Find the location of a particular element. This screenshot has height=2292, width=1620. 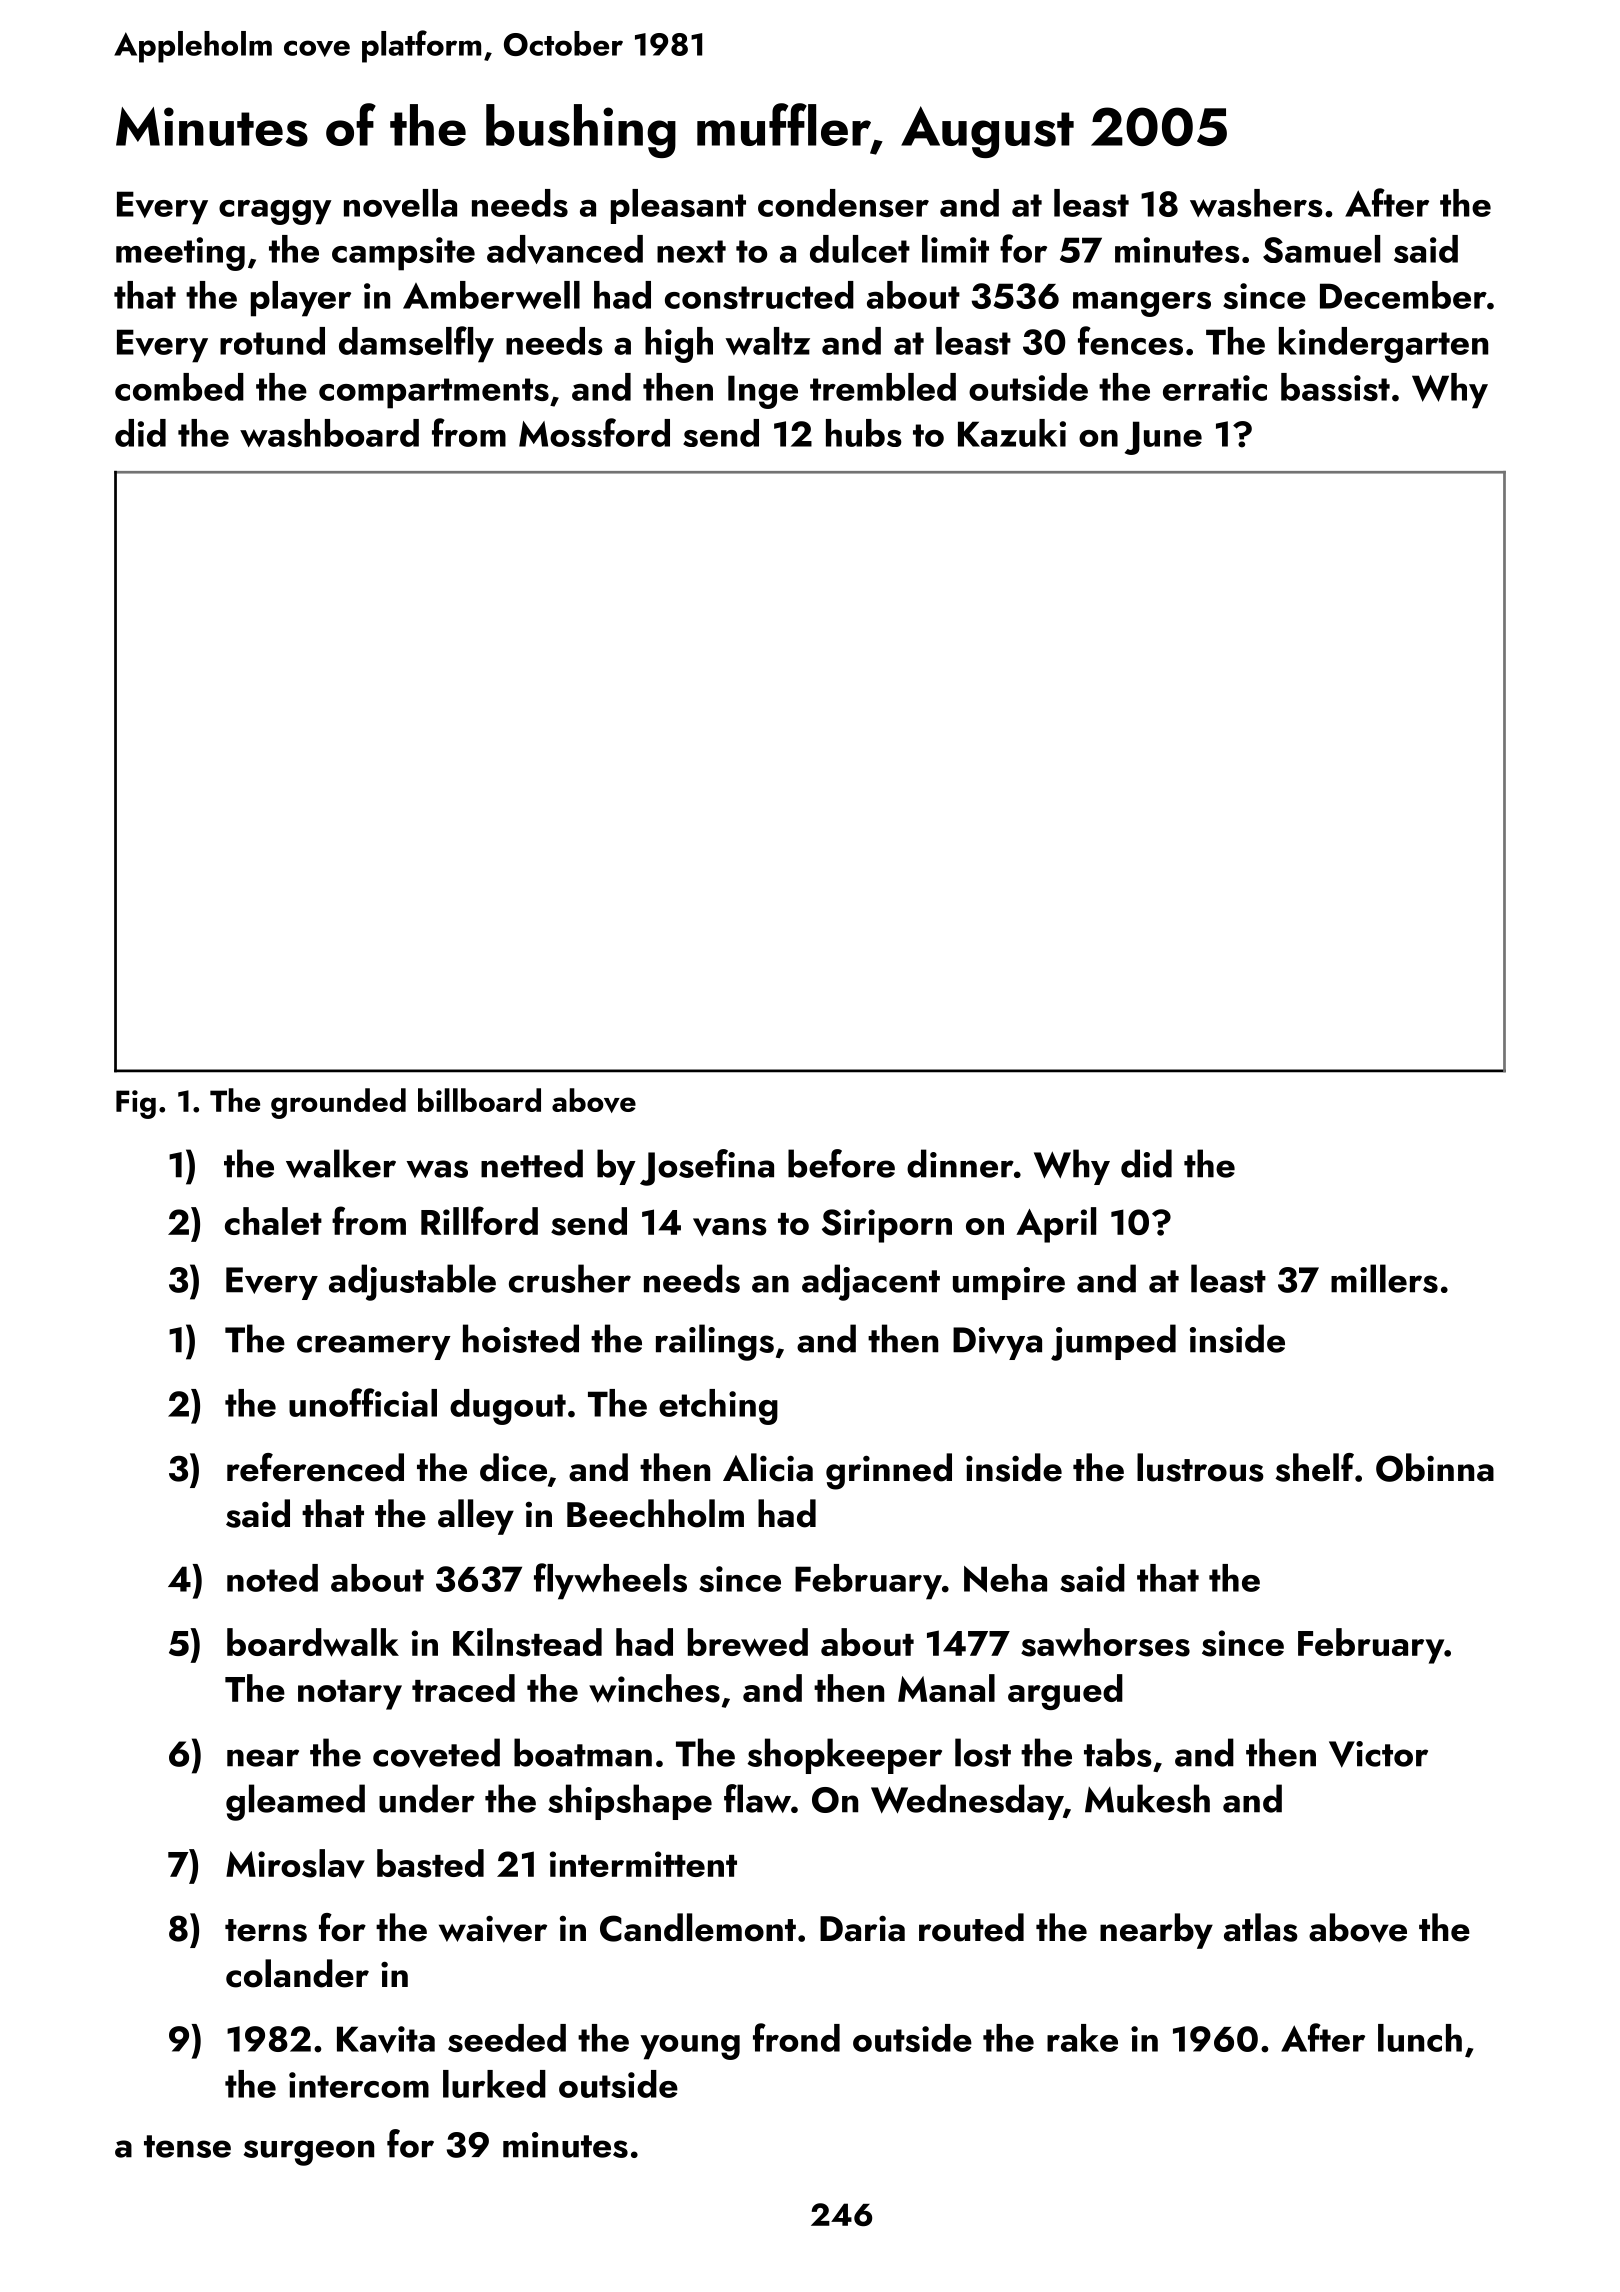

Mossford is located at coordinates (594, 432).
